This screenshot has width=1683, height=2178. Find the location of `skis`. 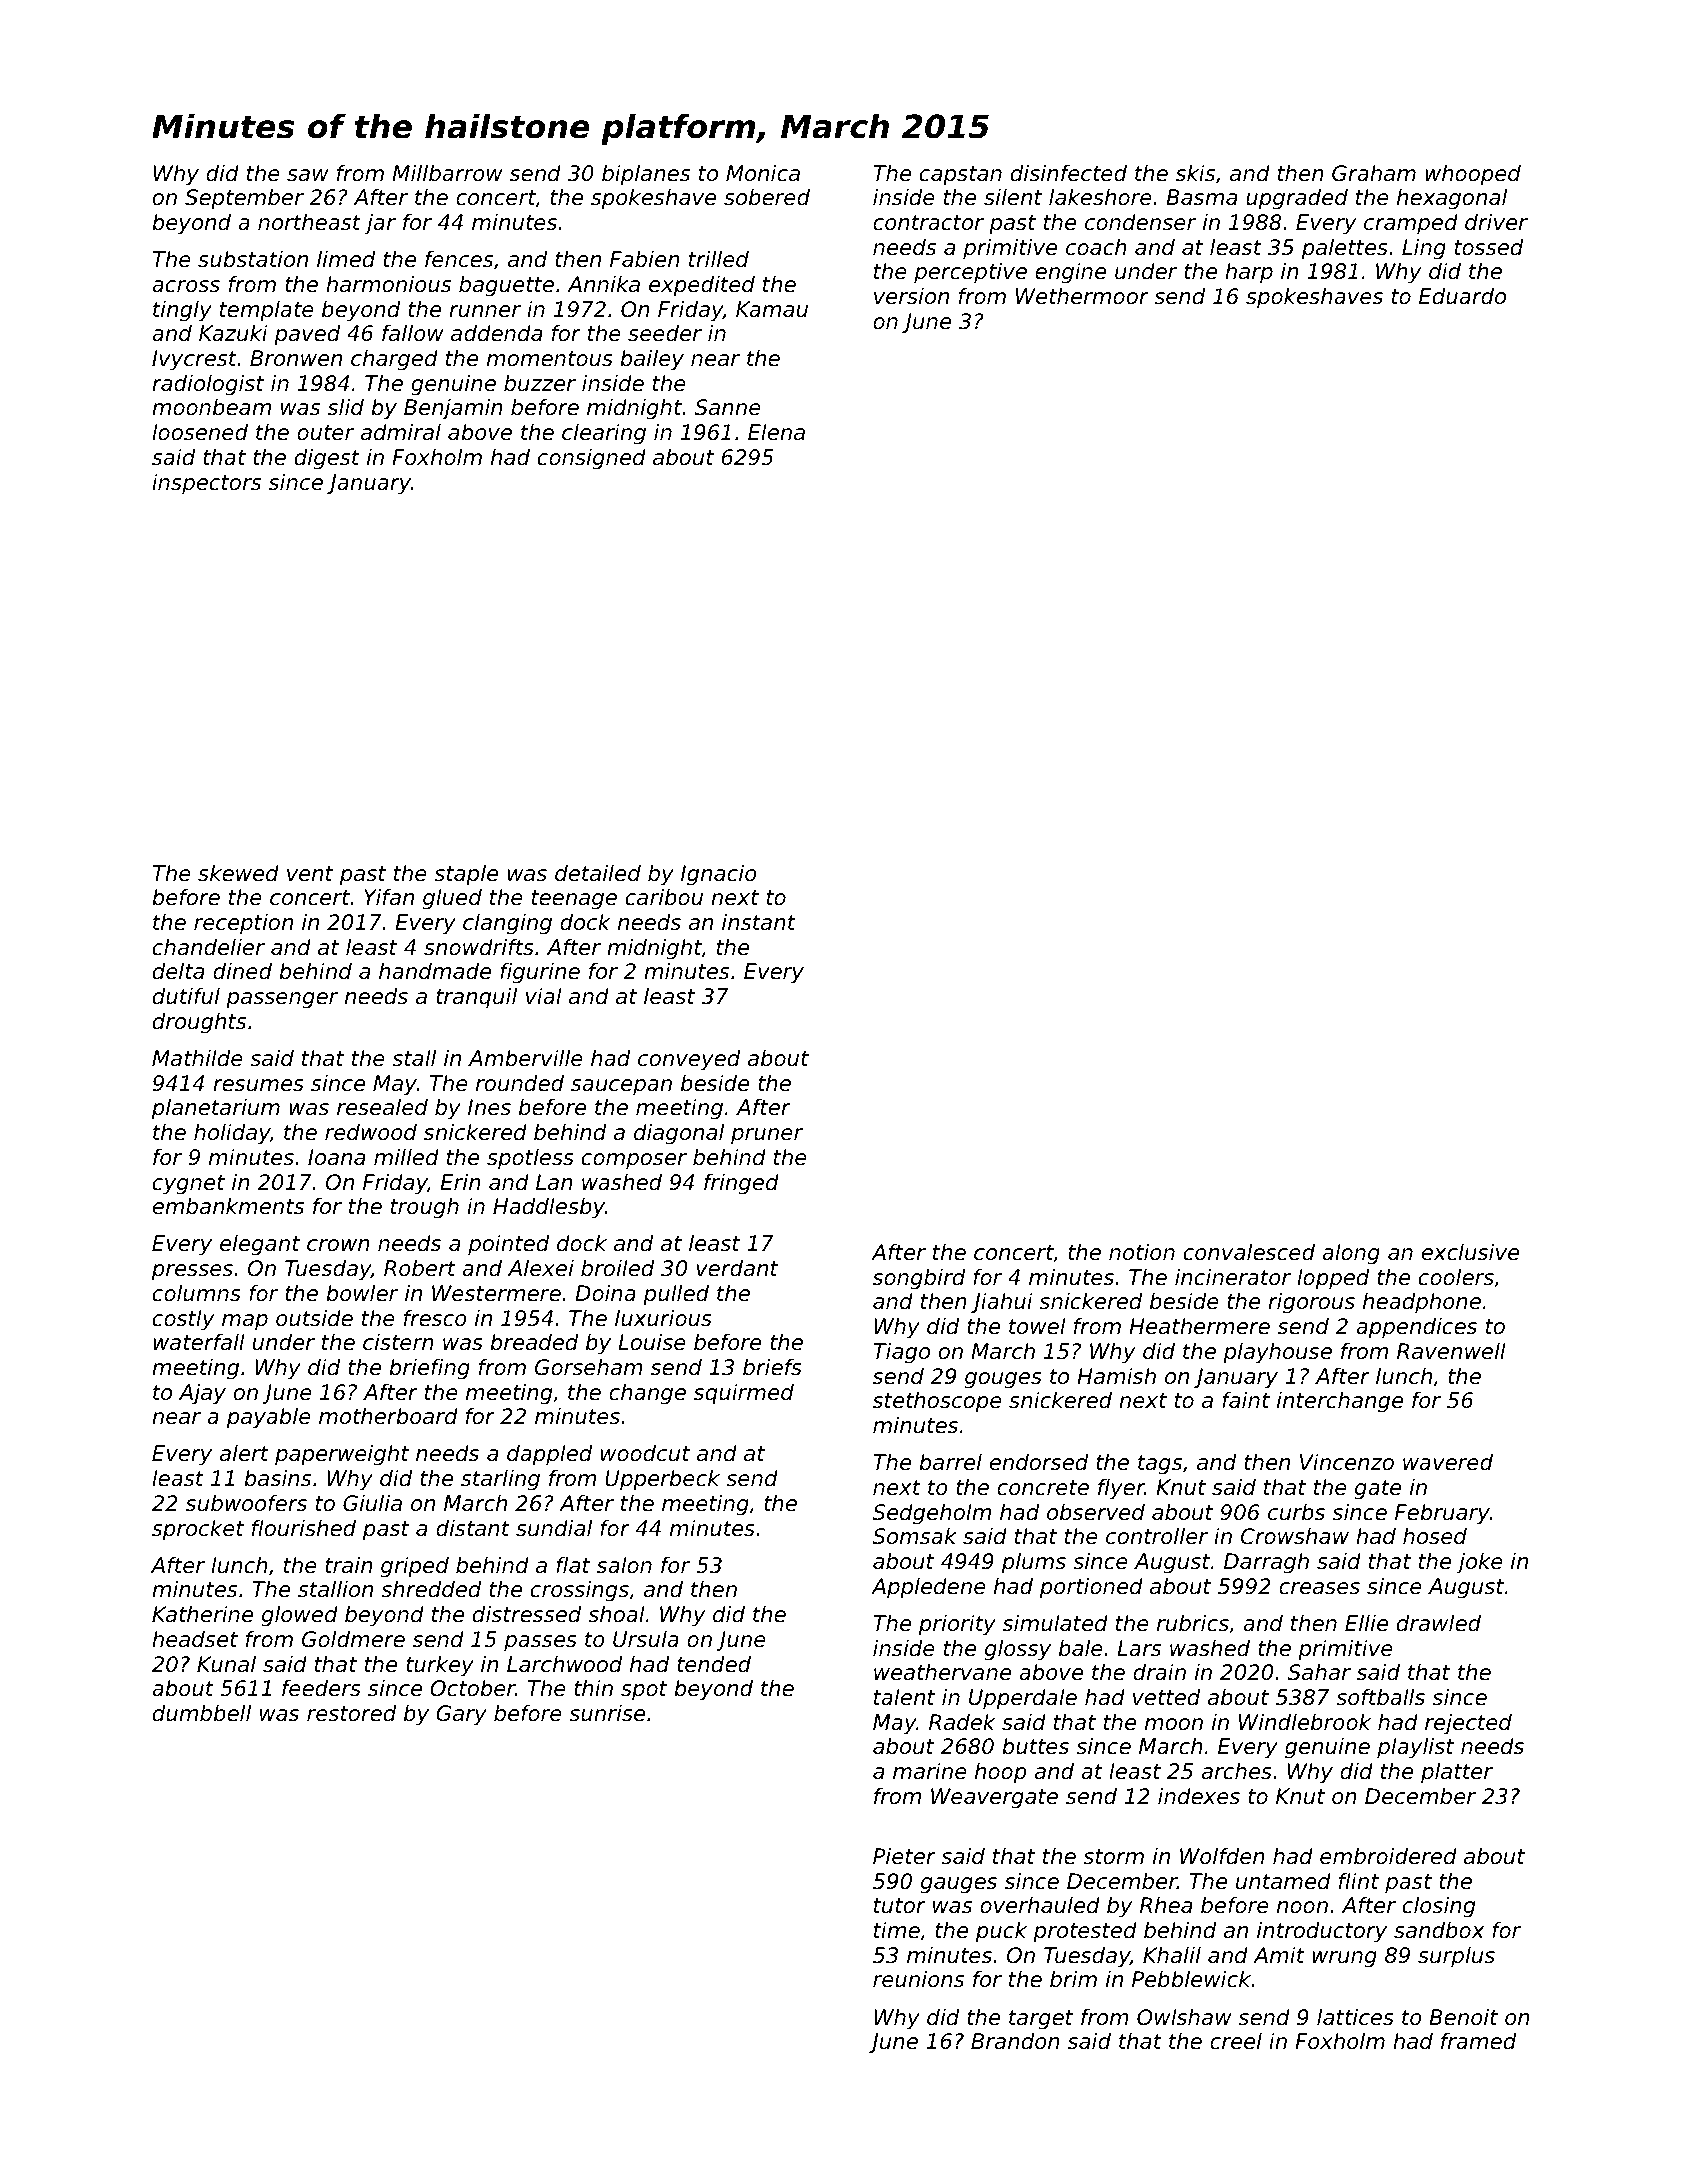

skis is located at coordinates (1195, 173).
